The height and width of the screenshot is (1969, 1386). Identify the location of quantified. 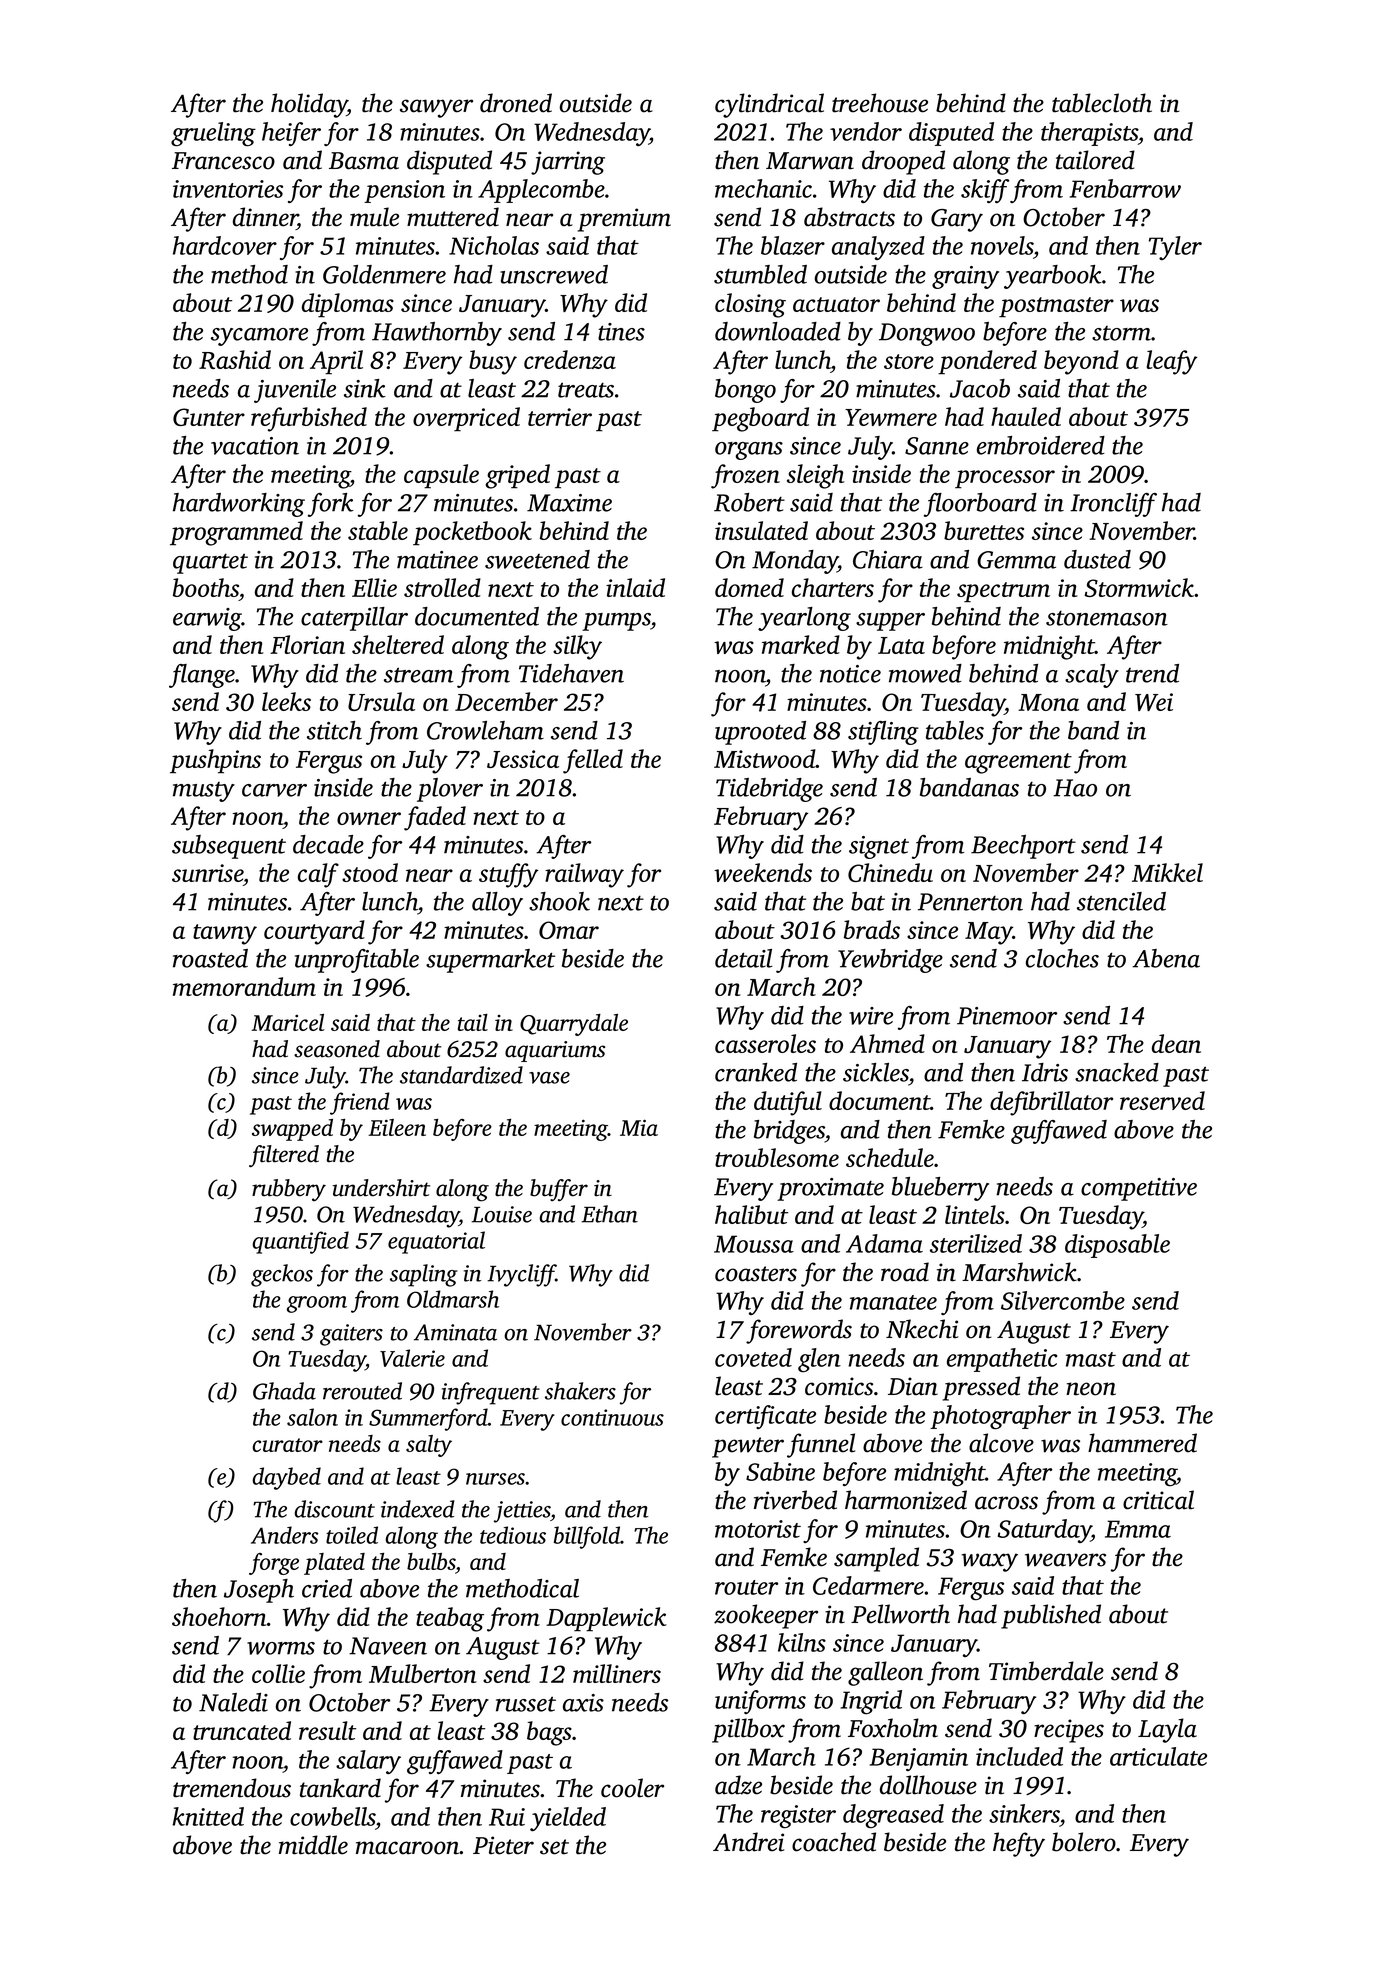
(300, 1242).
